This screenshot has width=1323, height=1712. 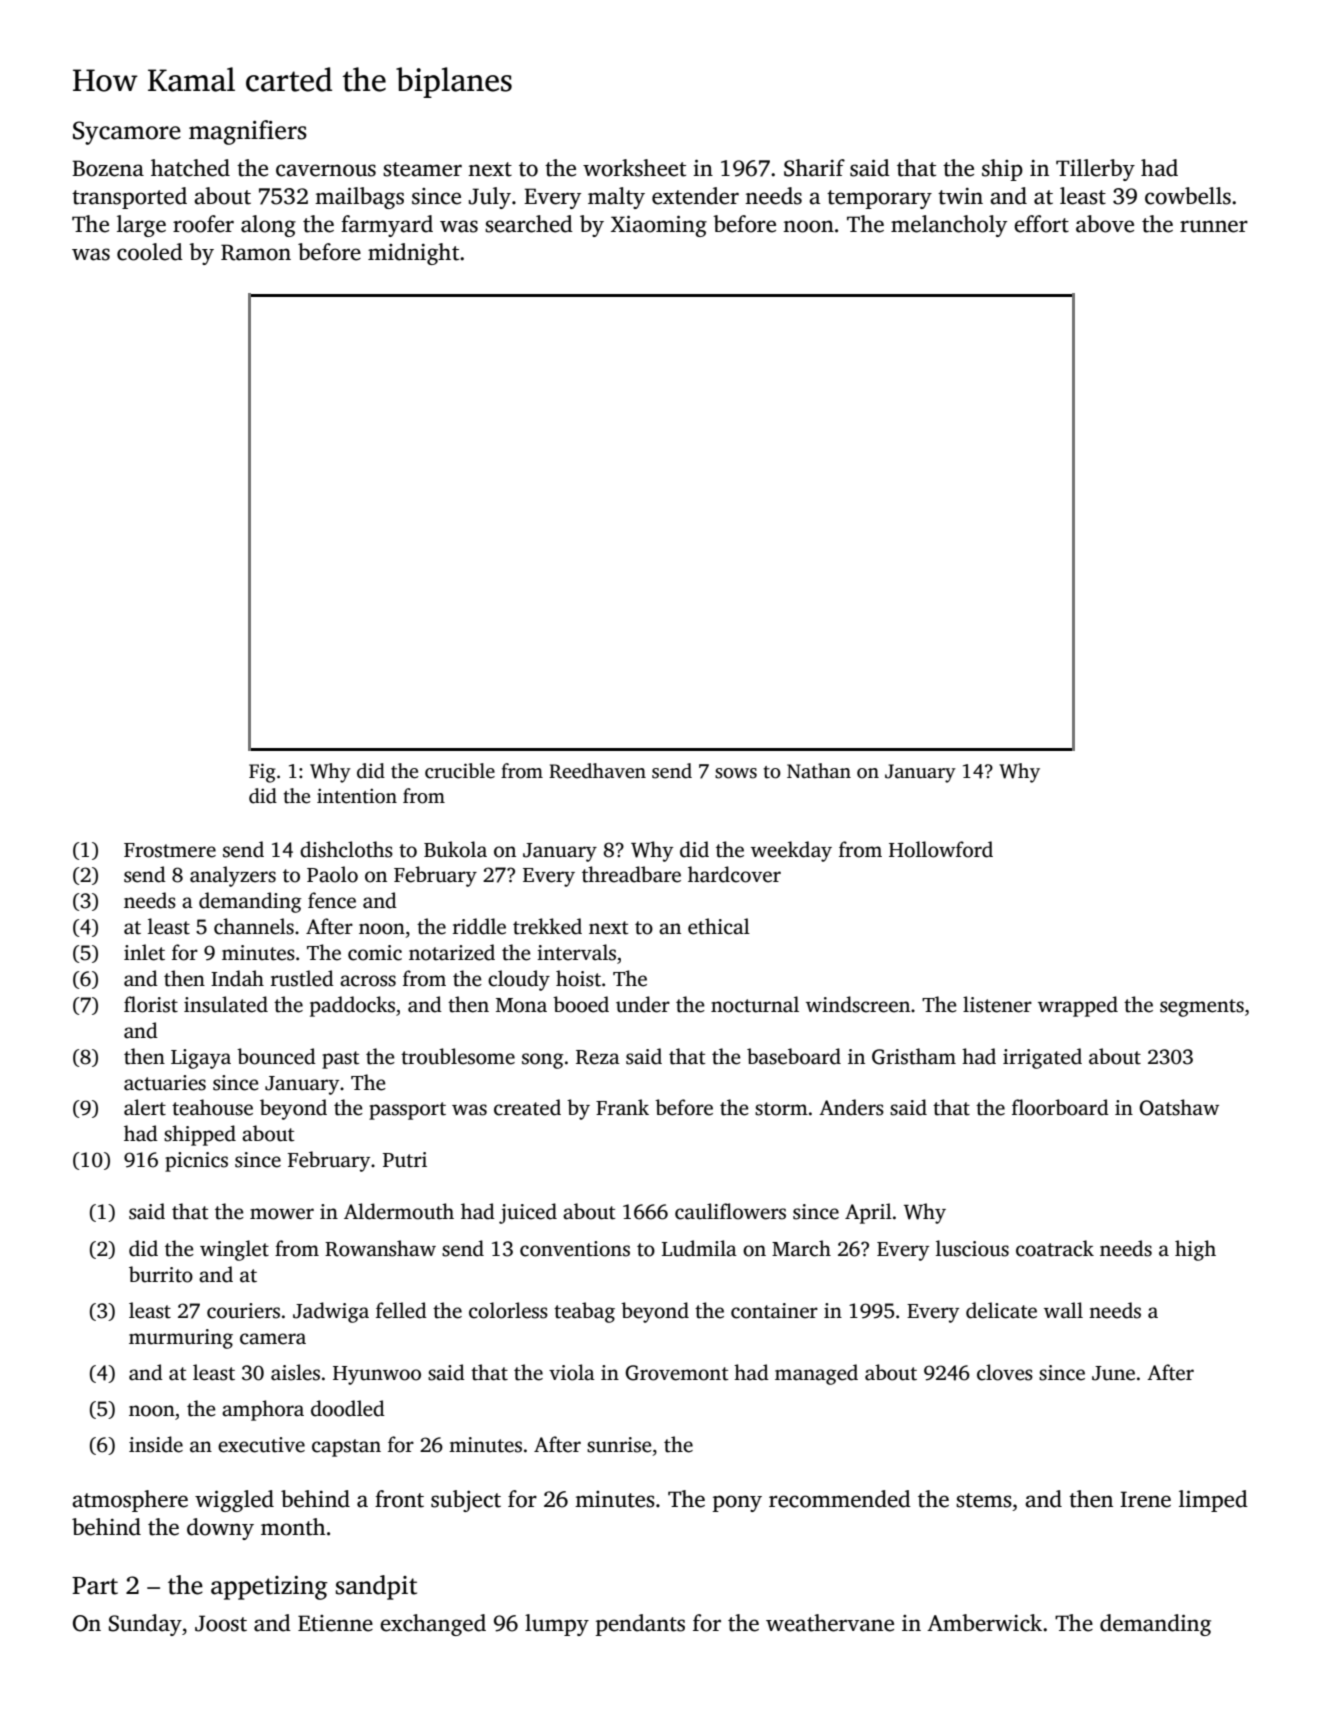 What do you see at coordinates (405, 1160) in the screenshot?
I see `Putri` at bounding box center [405, 1160].
